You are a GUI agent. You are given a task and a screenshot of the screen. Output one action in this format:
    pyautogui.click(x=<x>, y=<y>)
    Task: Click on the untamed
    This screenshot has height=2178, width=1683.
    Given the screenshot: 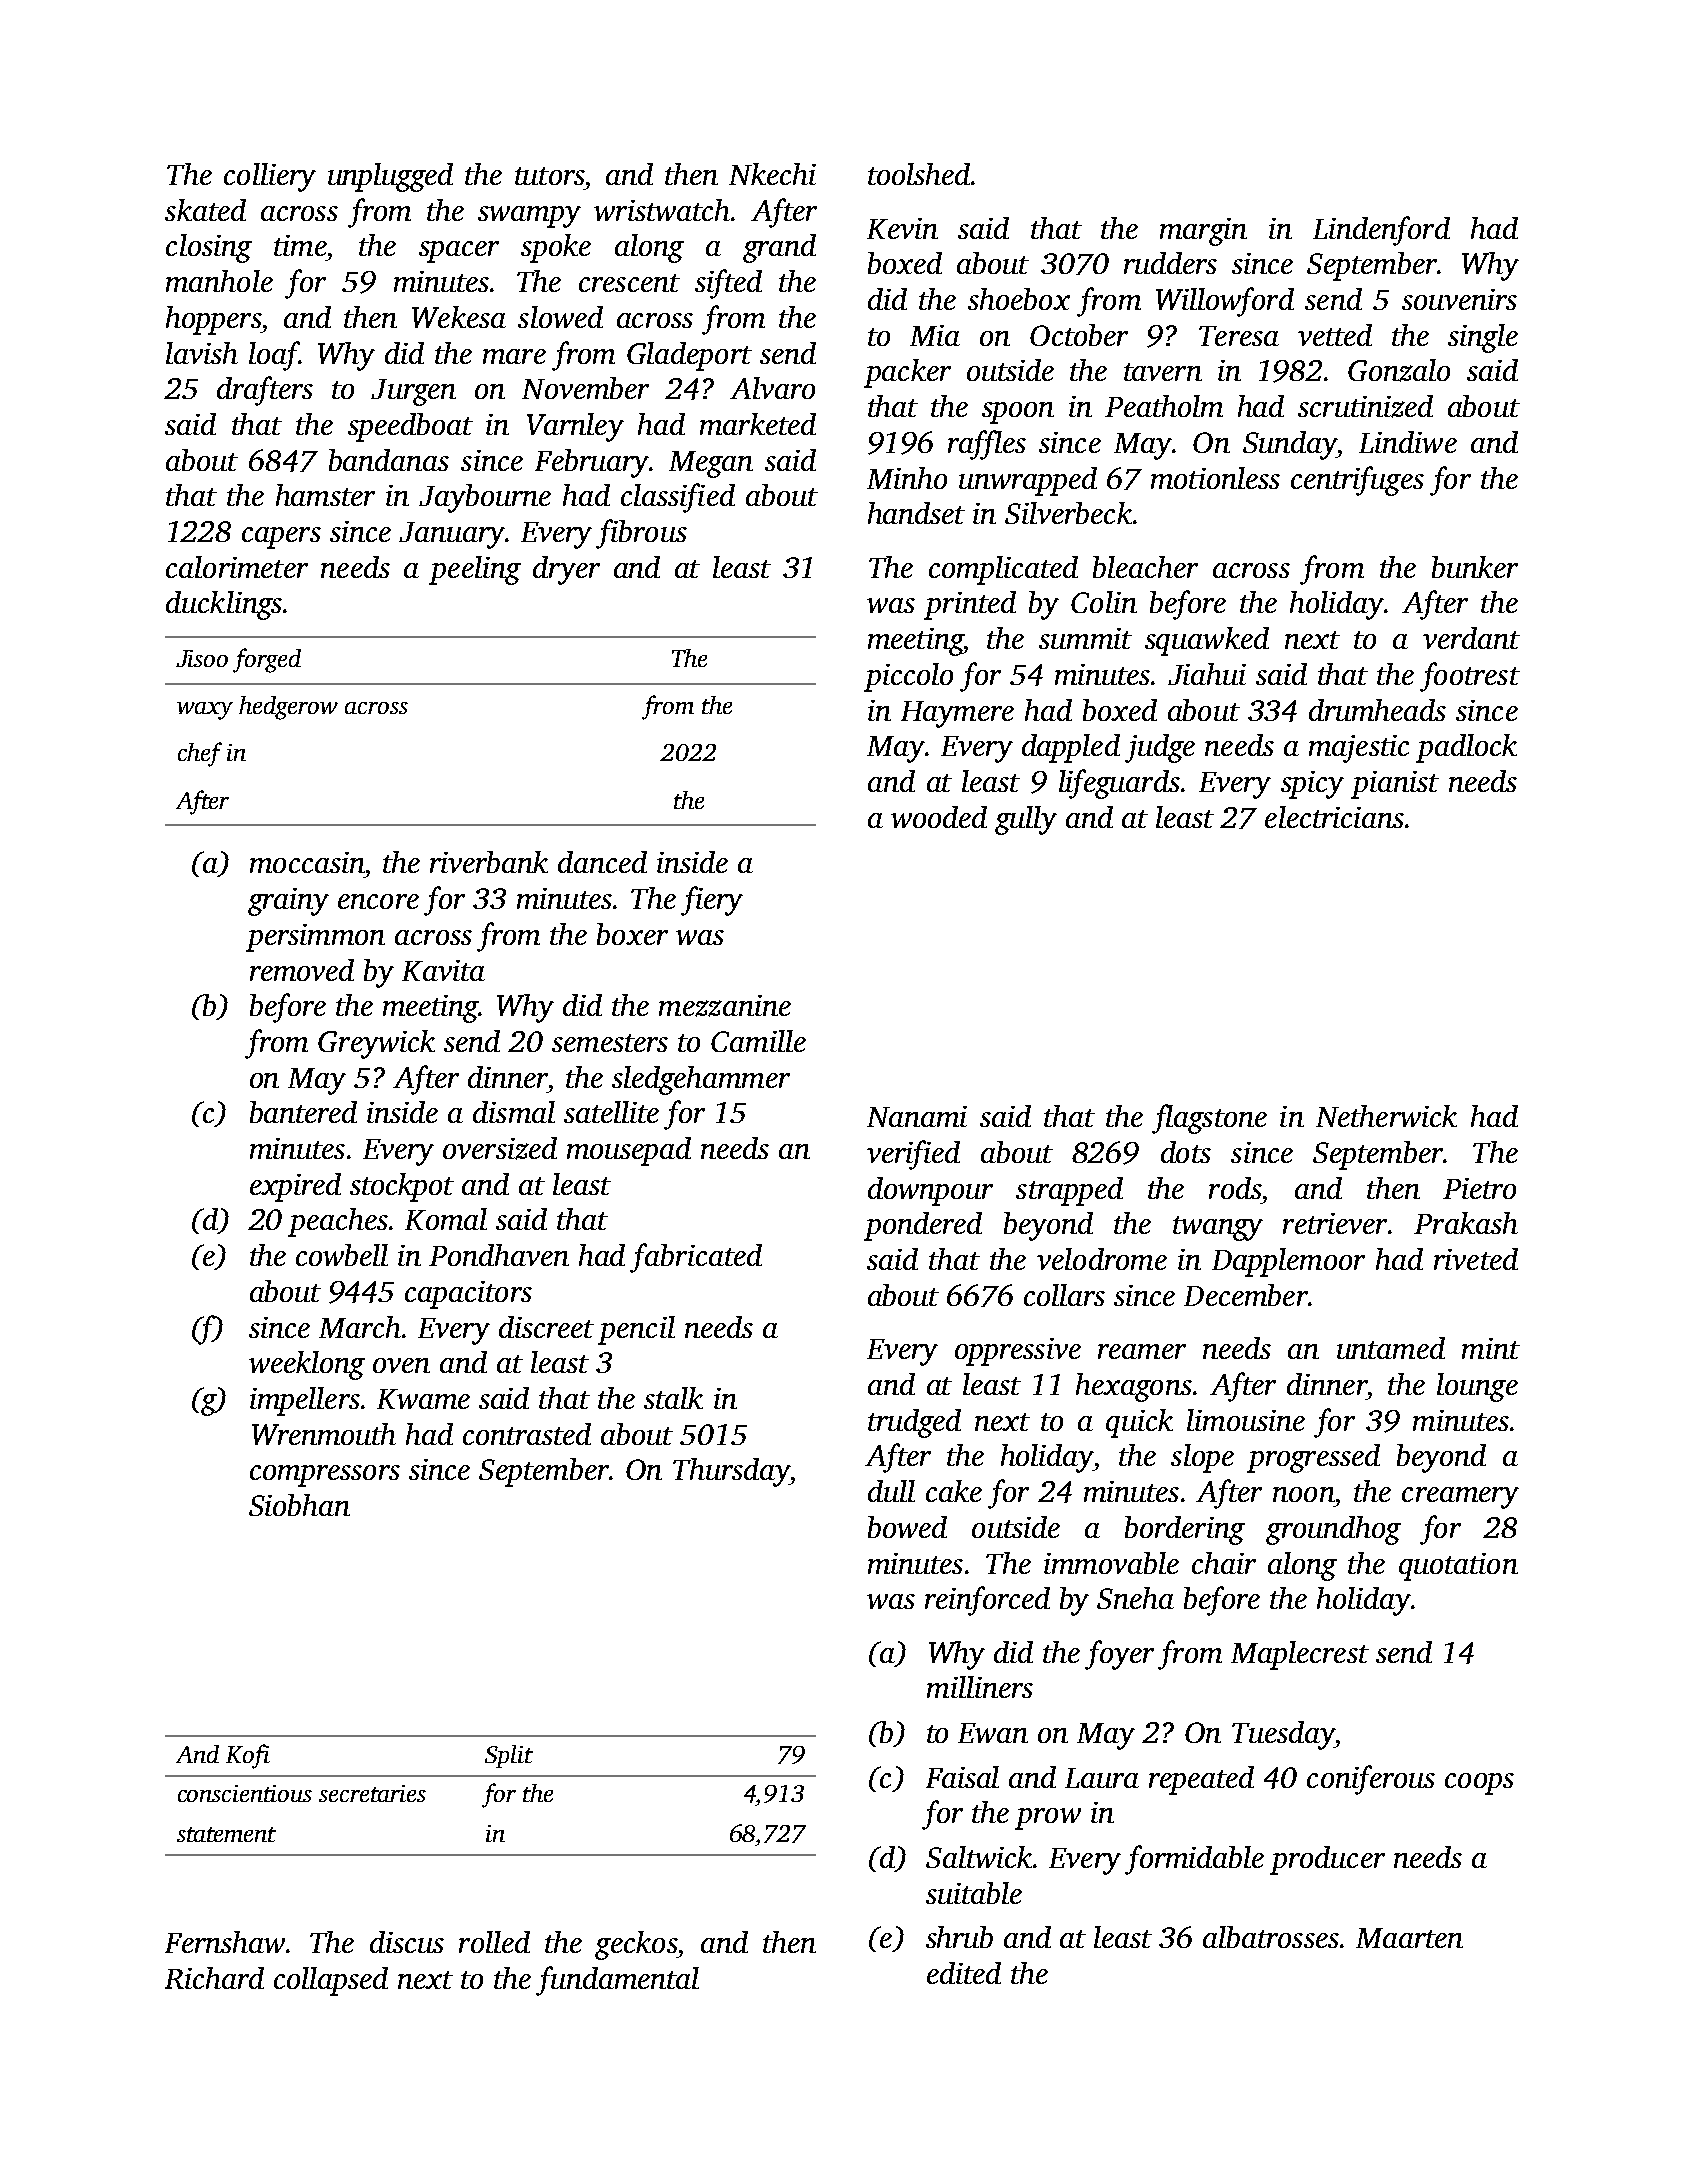 What is the action you would take?
    pyautogui.click(x=1391, y=1348)
